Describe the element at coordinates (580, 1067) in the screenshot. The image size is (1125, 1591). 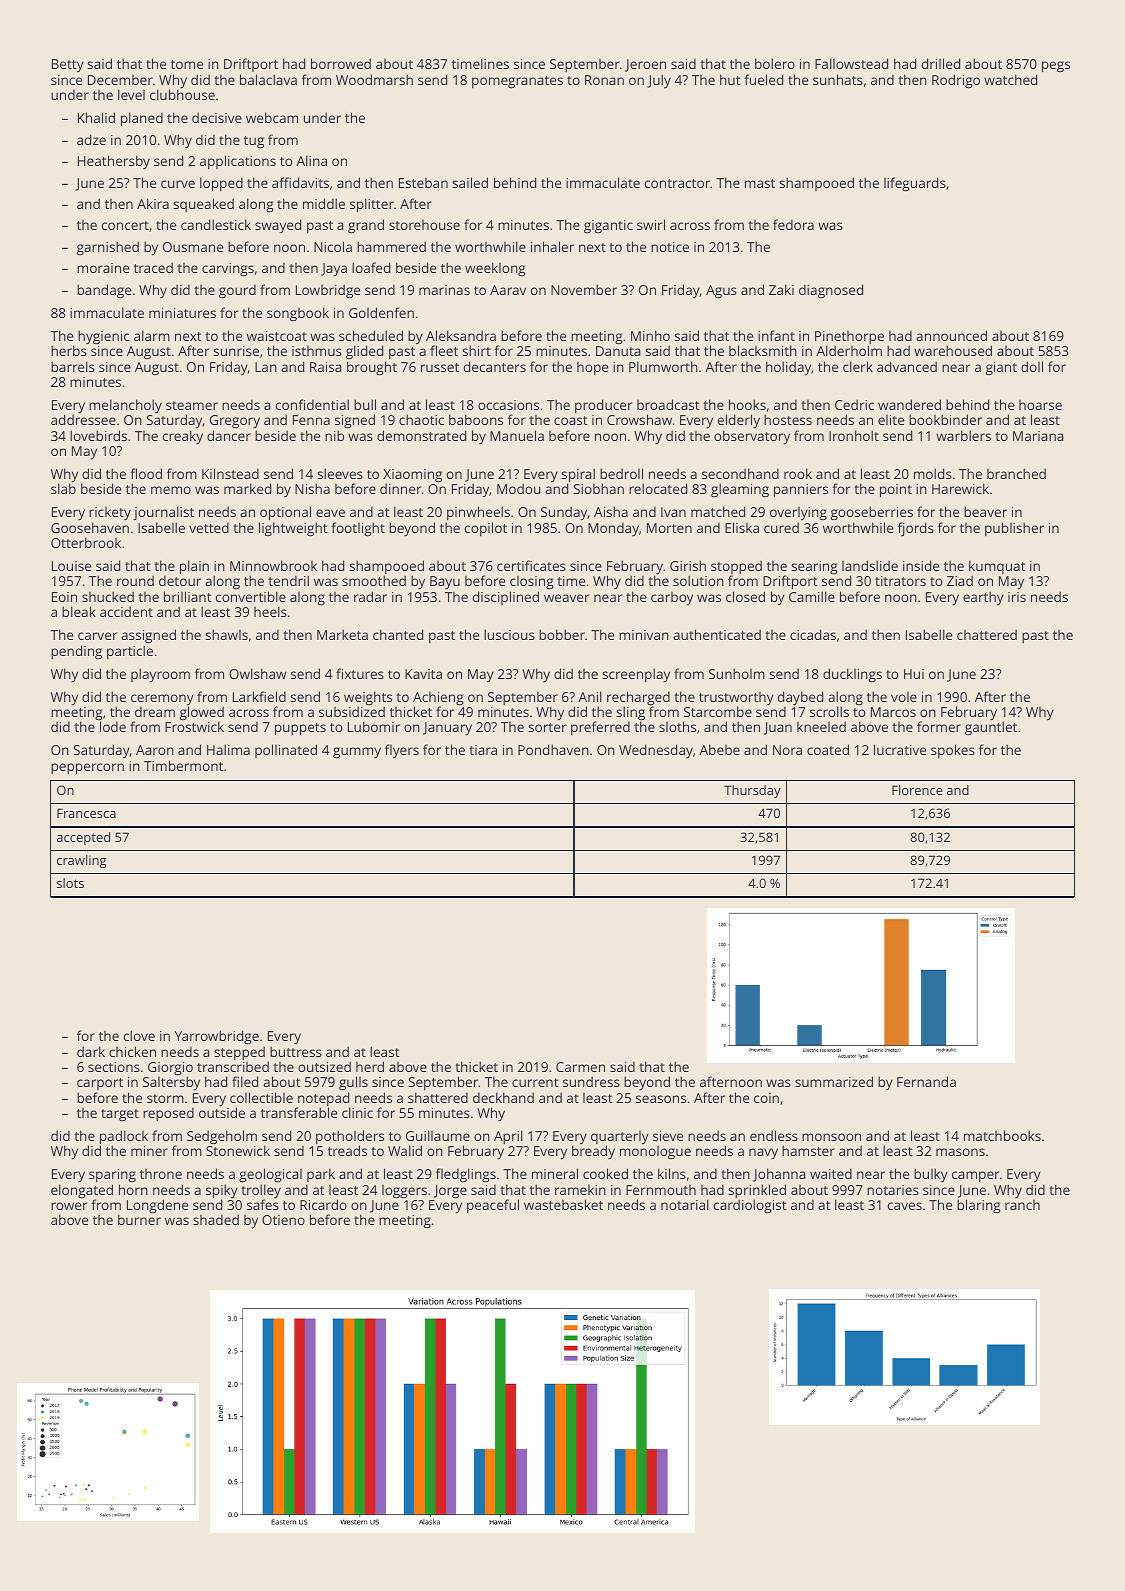
I see `Carmen` at that location.
